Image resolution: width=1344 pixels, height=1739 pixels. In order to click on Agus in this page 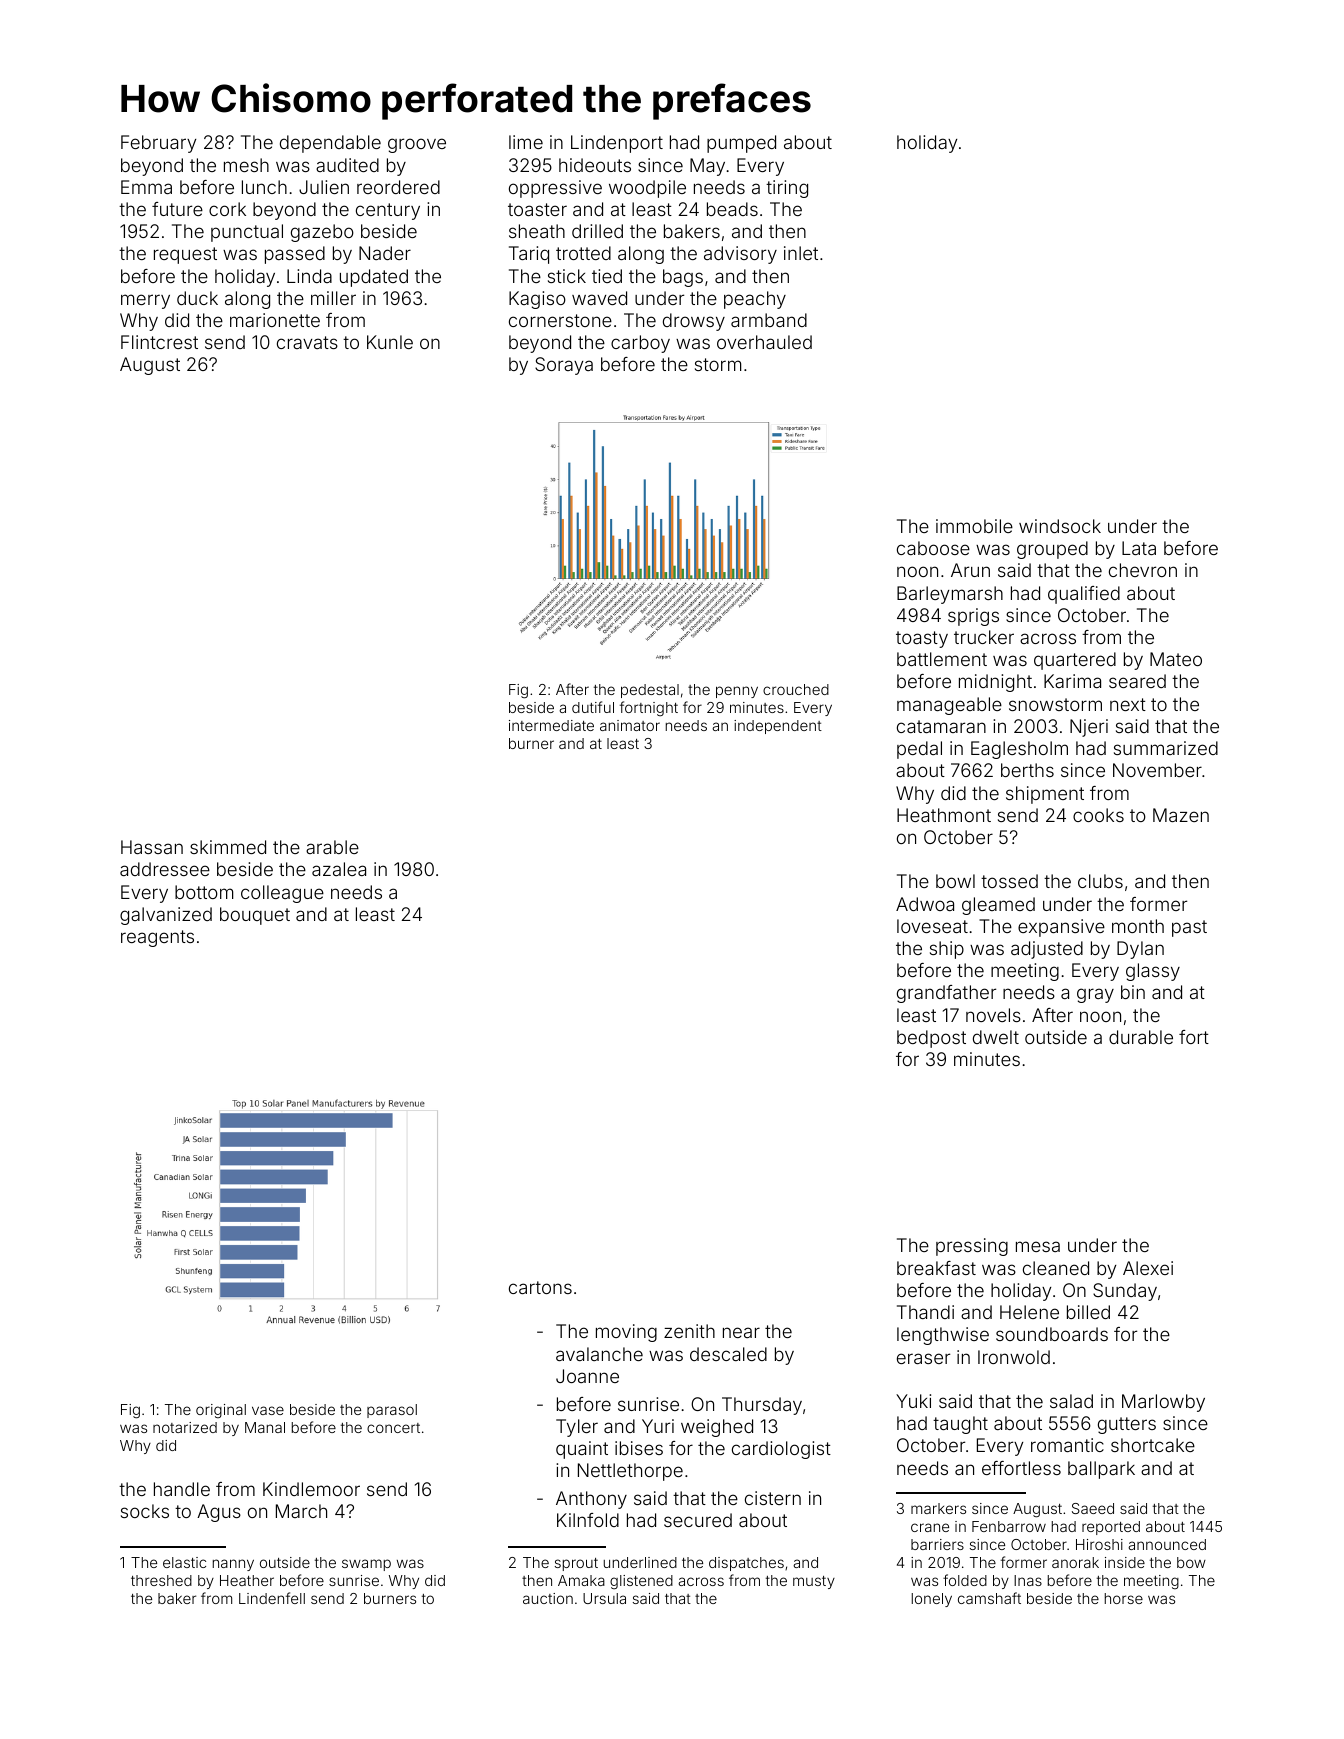, I will do `click(219, 1513)`.
